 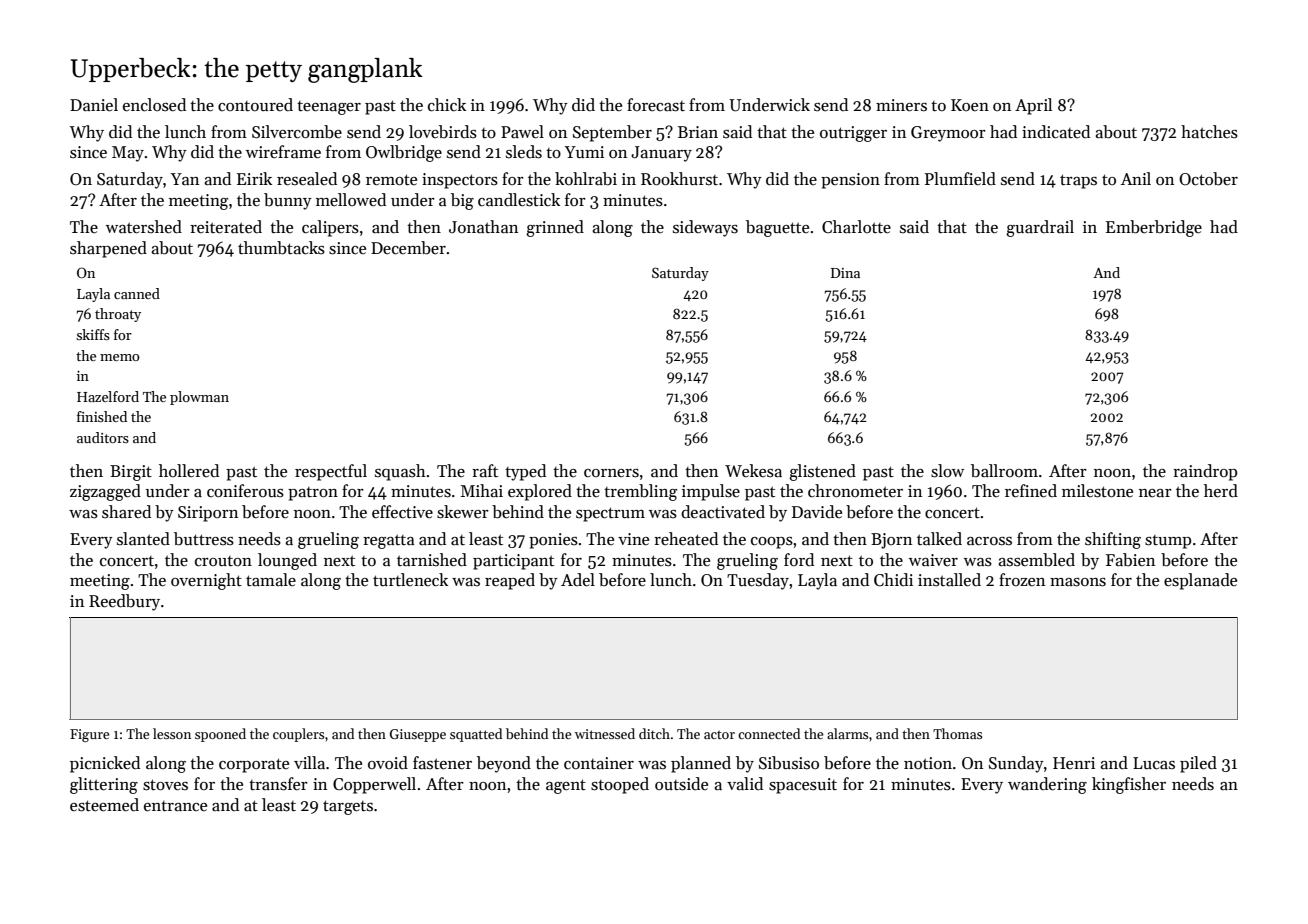 I want to click on Figure, so click(x=89, y=735).
